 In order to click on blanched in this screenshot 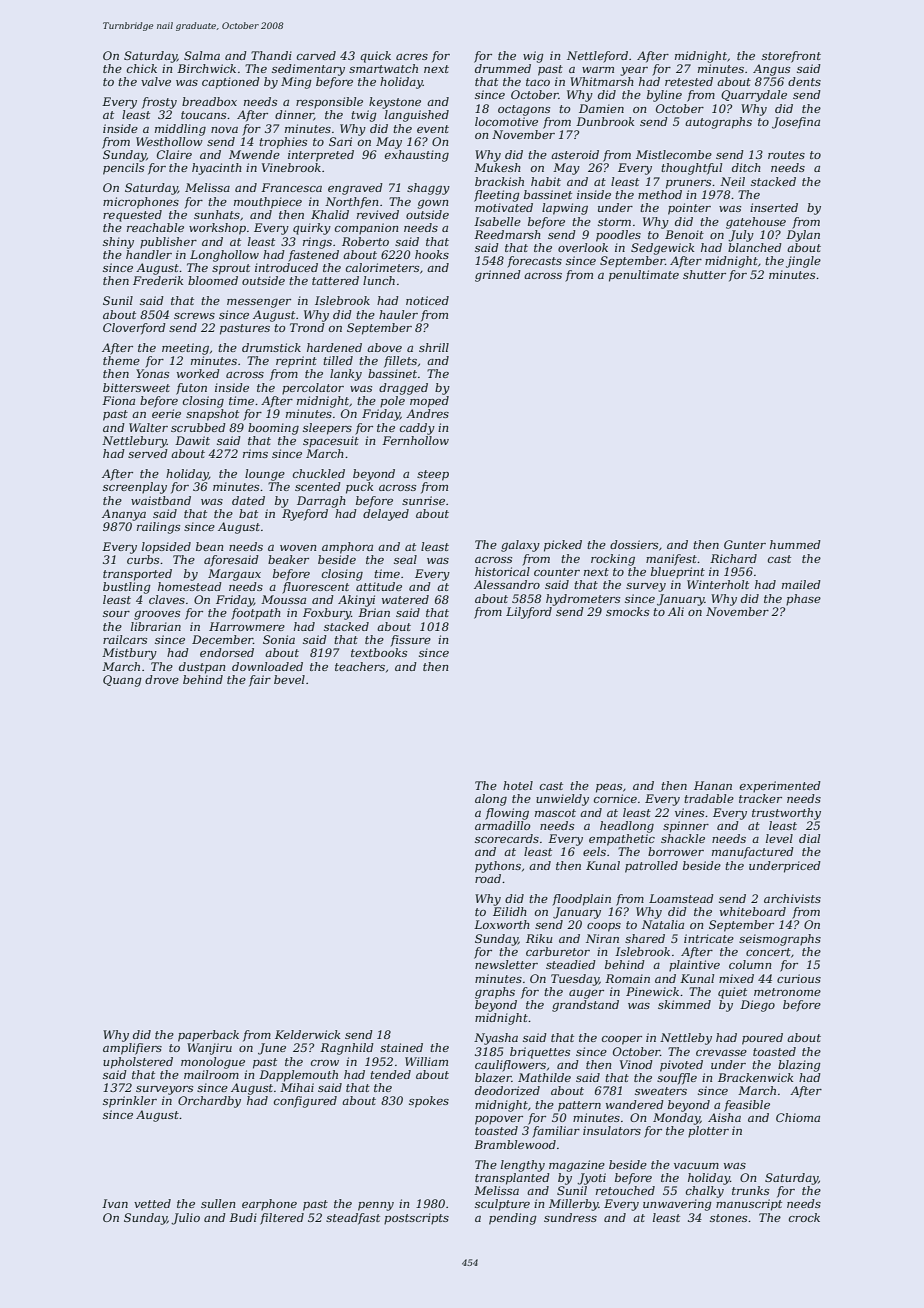, I will do `click(755, 247)`.
